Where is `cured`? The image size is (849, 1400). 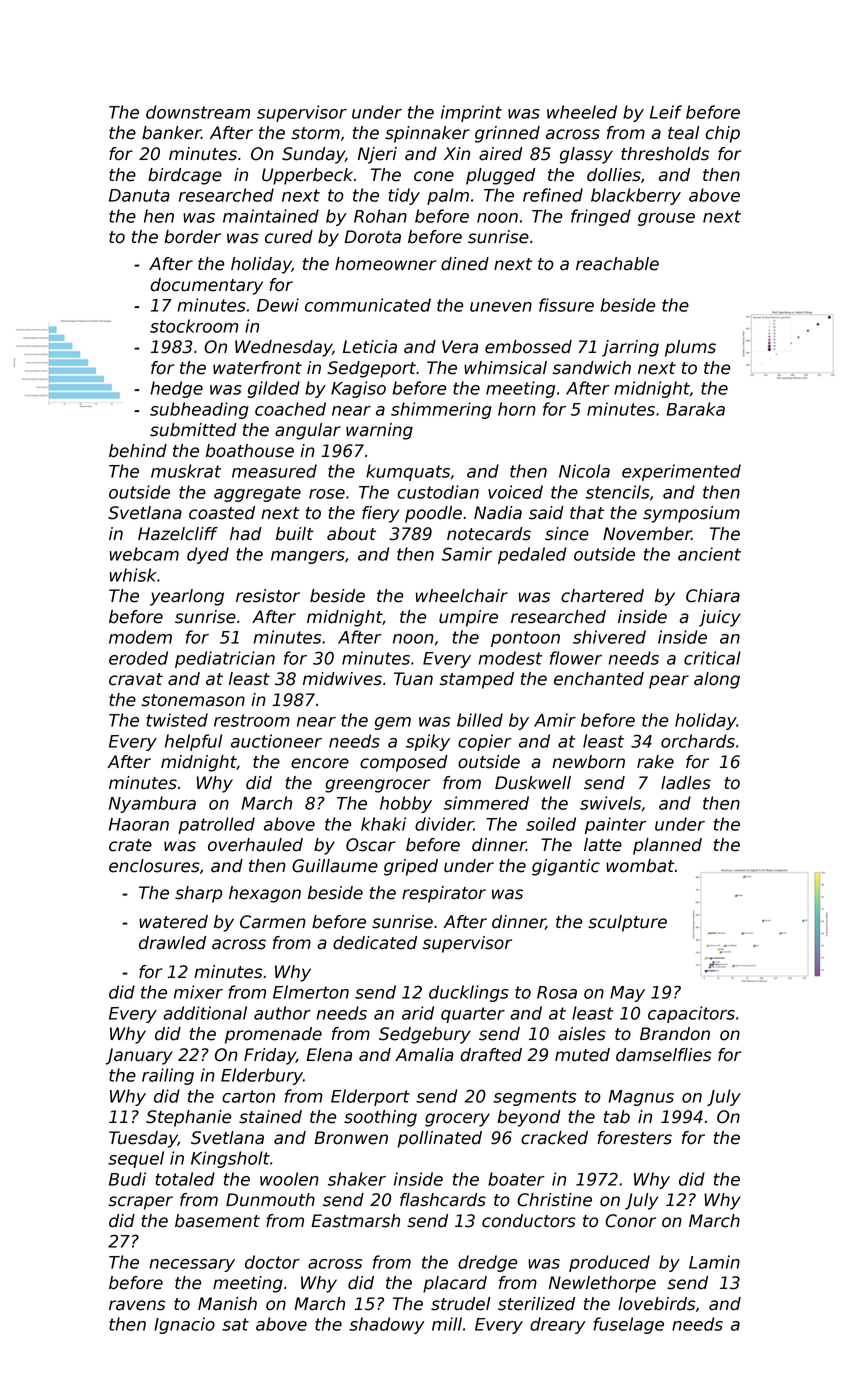
cured is located at coordinates (289, 237).
